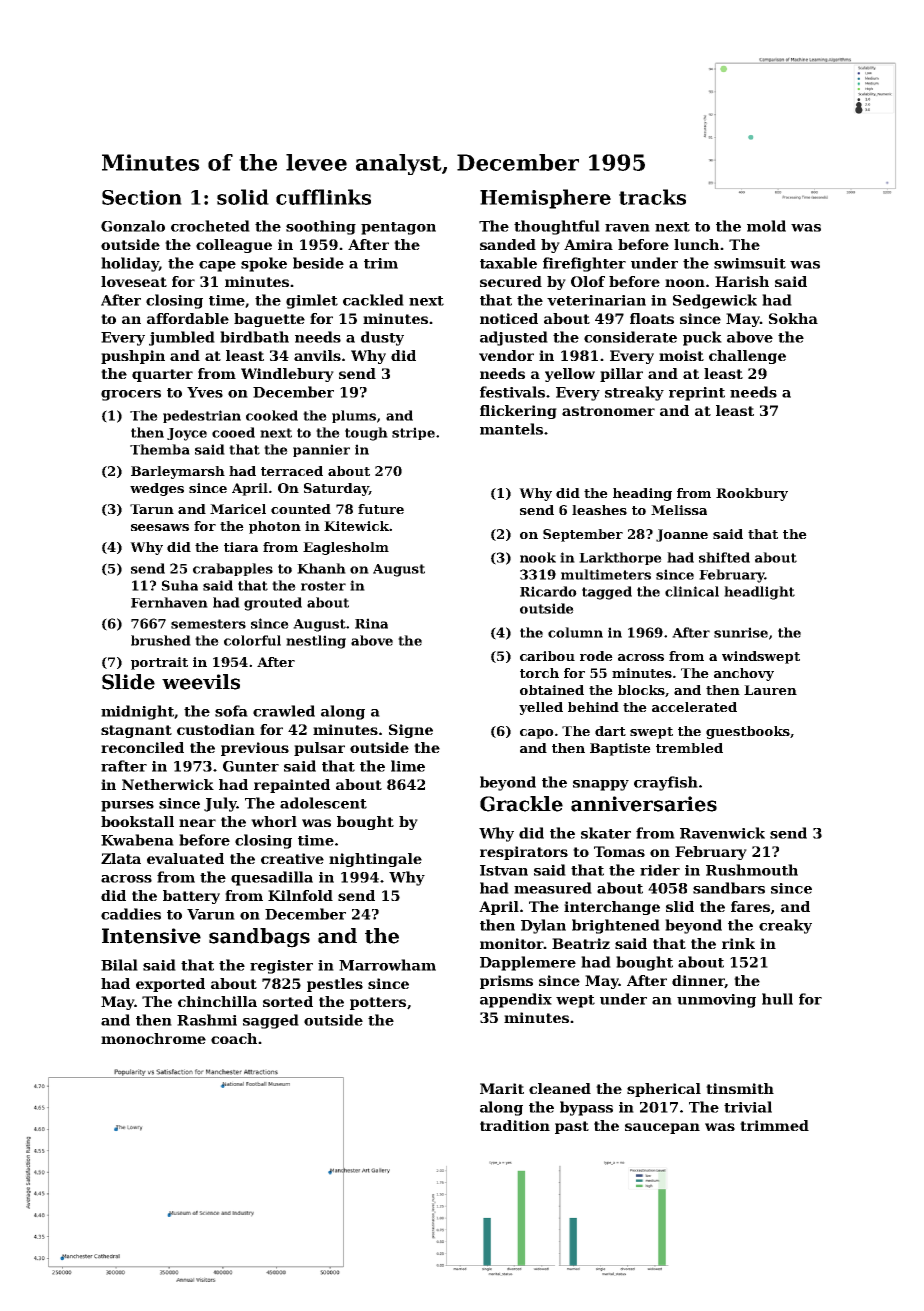 The image size is (924, 1311). Describe the element at coordinates (581, 943) in the screenshot. I see `Beatriz` at that location.
